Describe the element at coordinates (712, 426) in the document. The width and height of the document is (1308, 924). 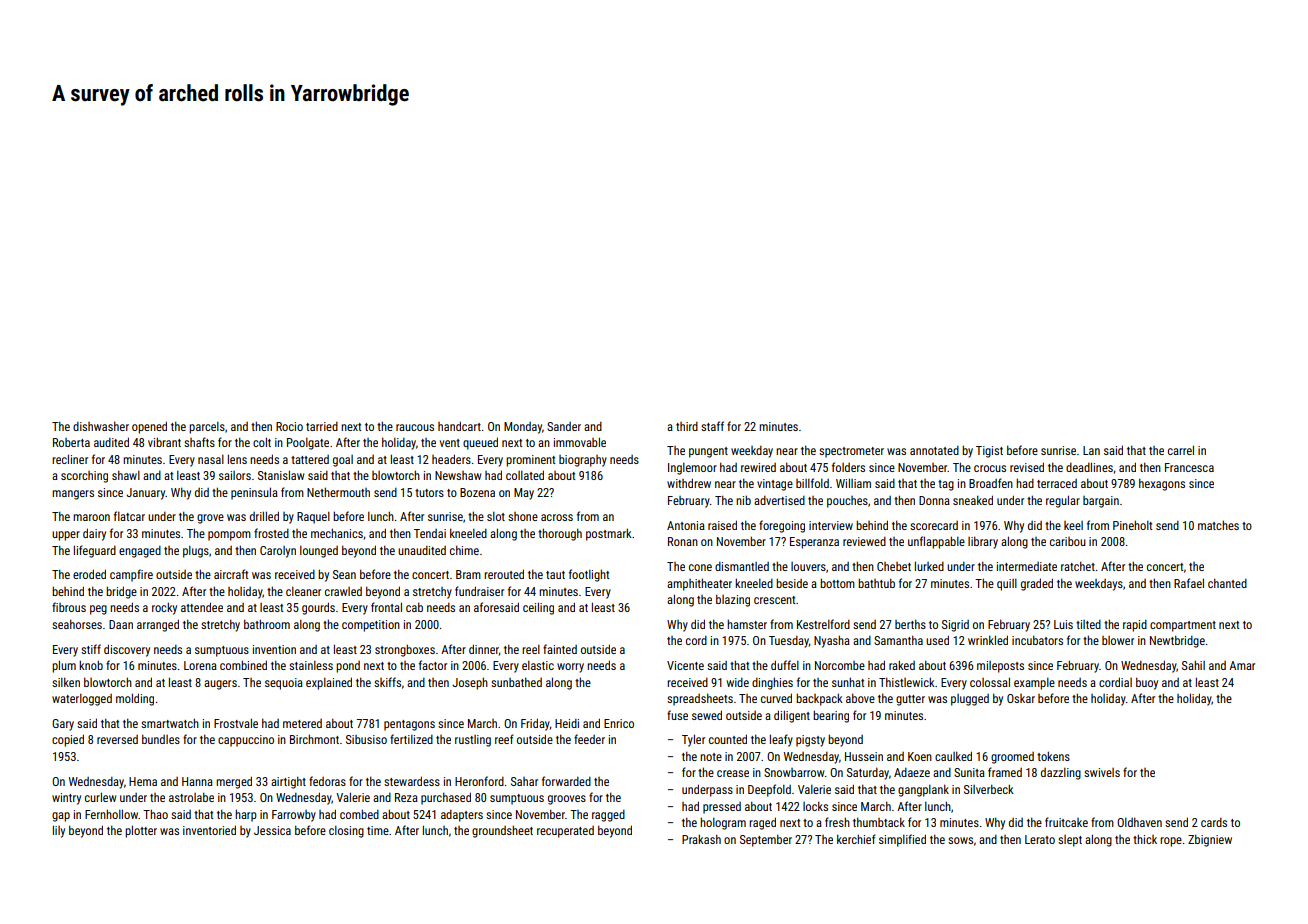
I see `staff` at that location.
